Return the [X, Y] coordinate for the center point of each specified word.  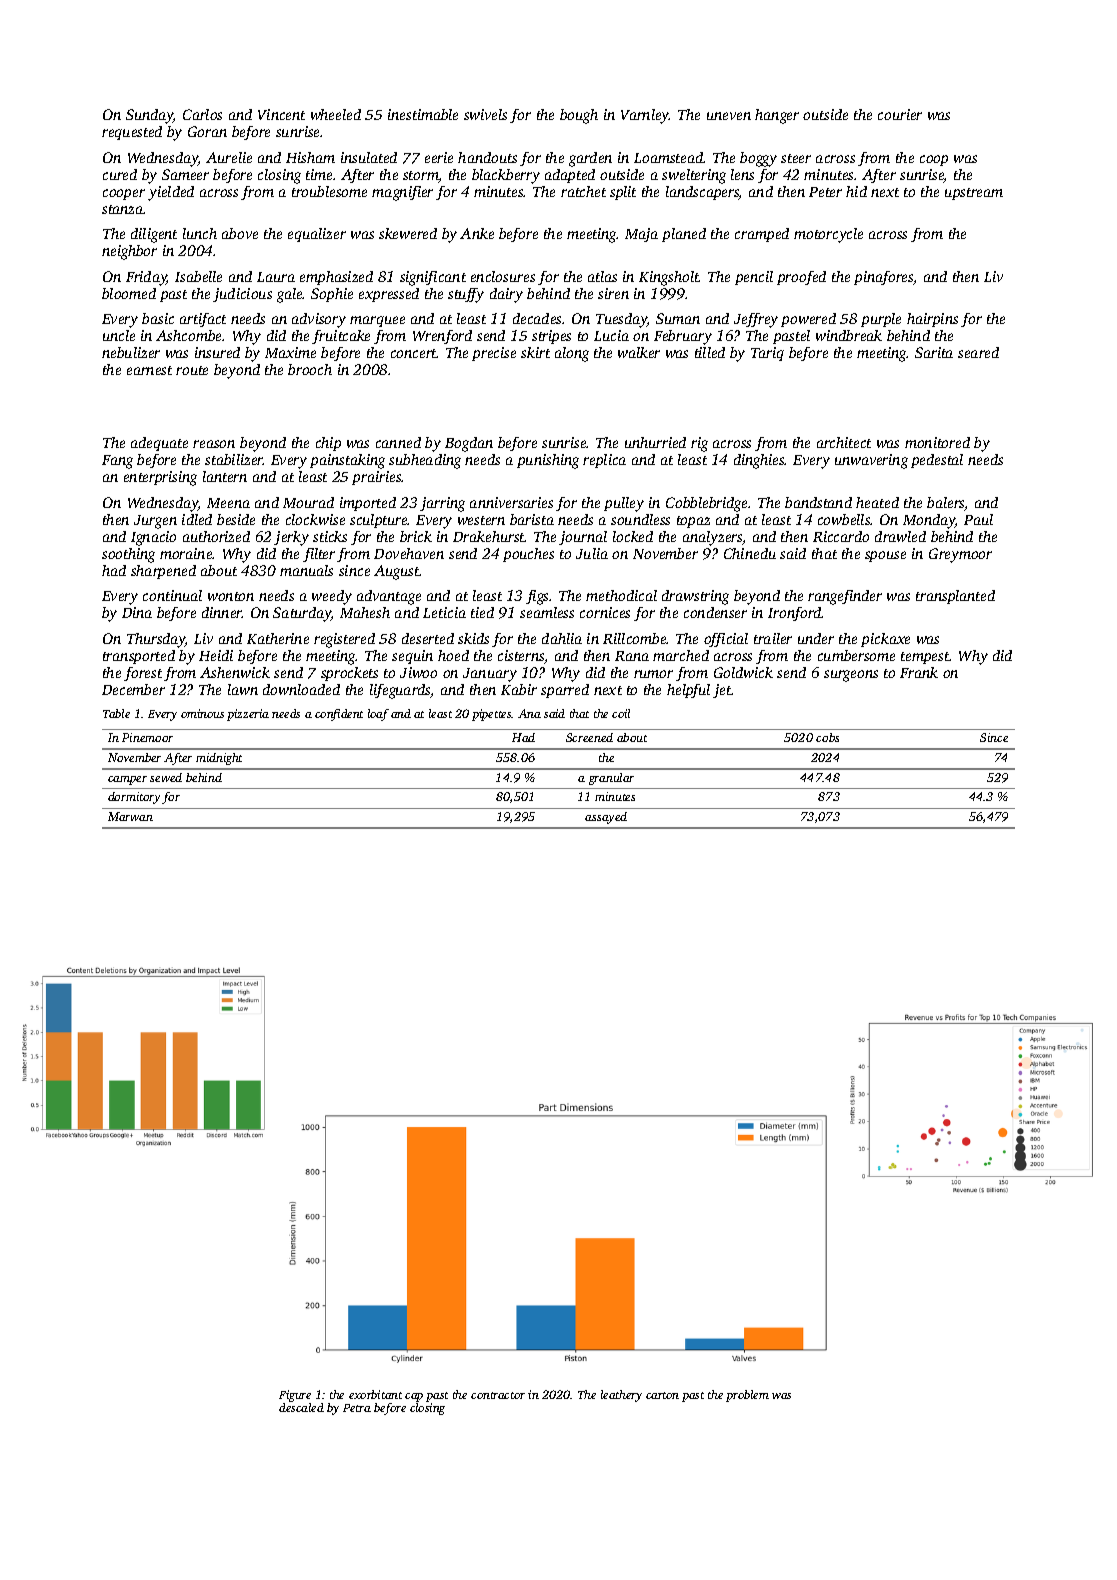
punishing [548, 461]
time [319, 174]
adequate [159, 444]
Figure [295, 1396]
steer [796, 158]
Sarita [934, 352]
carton [662, 1395]
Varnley [645, 116]
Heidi [216, 655]
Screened [589, 737]
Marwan [130, 816]
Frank [919, 672]
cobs [827, 737]
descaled [301, 1407]
